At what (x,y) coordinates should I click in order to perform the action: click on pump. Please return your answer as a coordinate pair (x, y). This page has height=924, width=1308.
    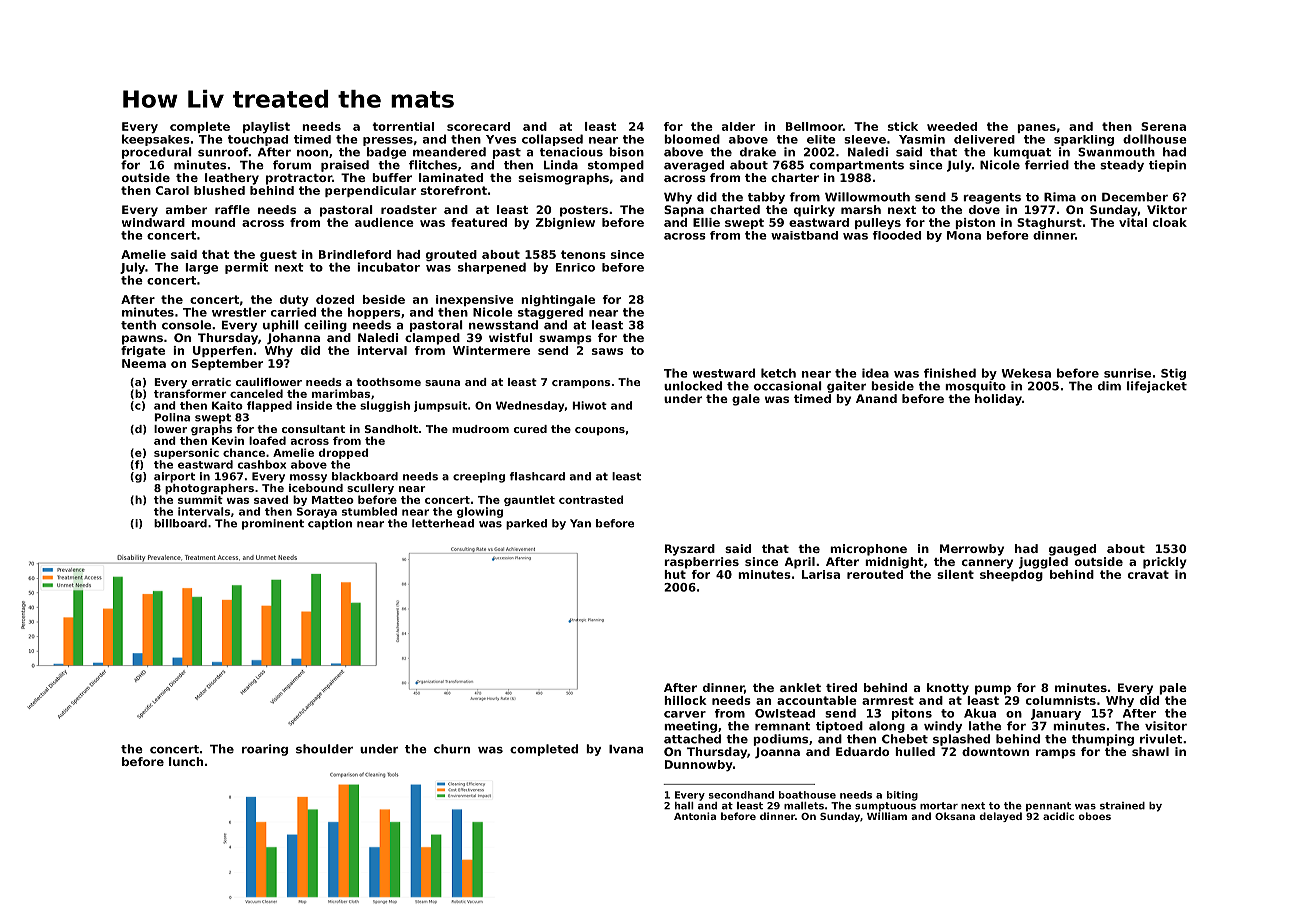
    Looking at the image, I should click on (993, 690).
